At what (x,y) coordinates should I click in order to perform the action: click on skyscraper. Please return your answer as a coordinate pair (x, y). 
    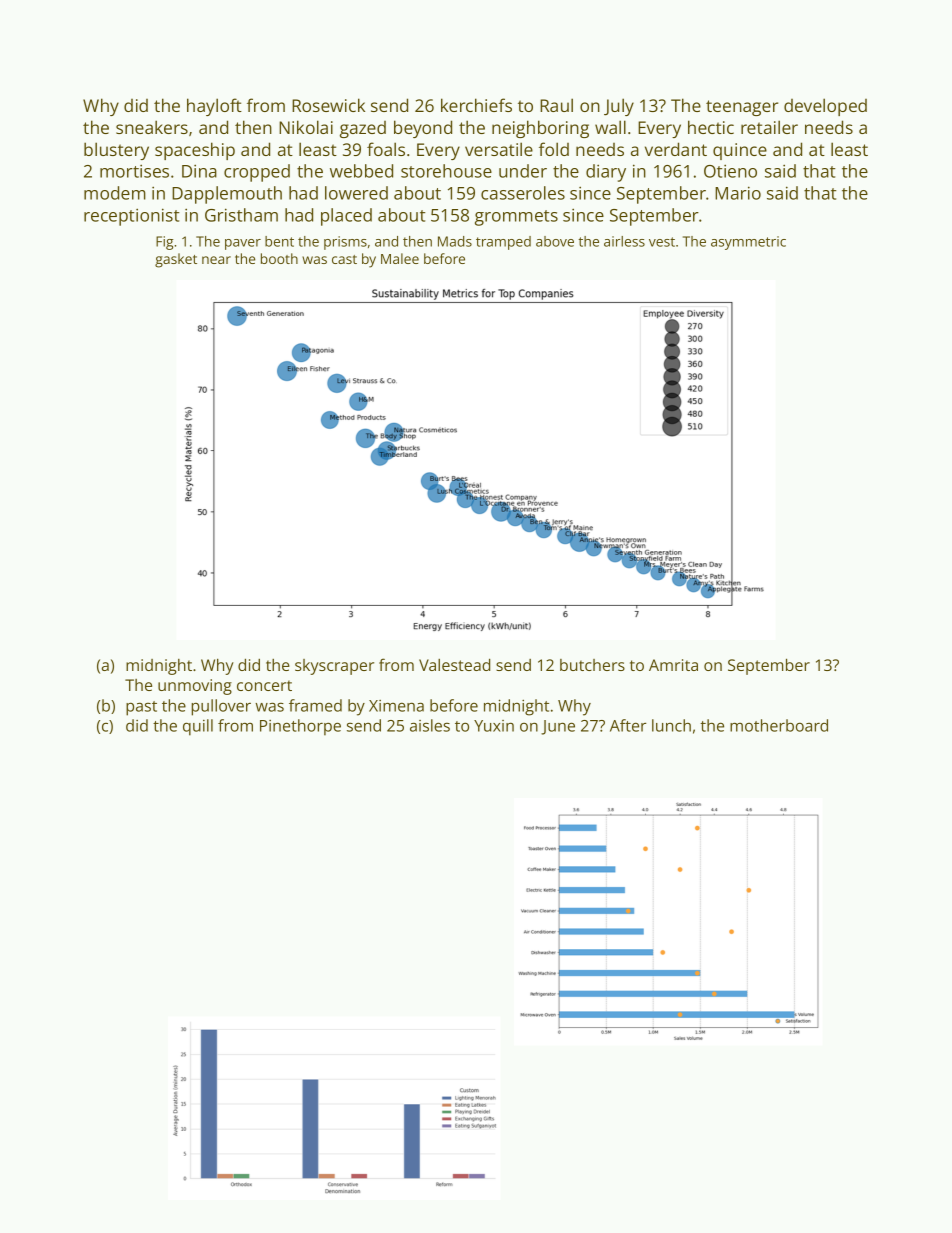
    Looking at the image, I should click on (334, 667).
